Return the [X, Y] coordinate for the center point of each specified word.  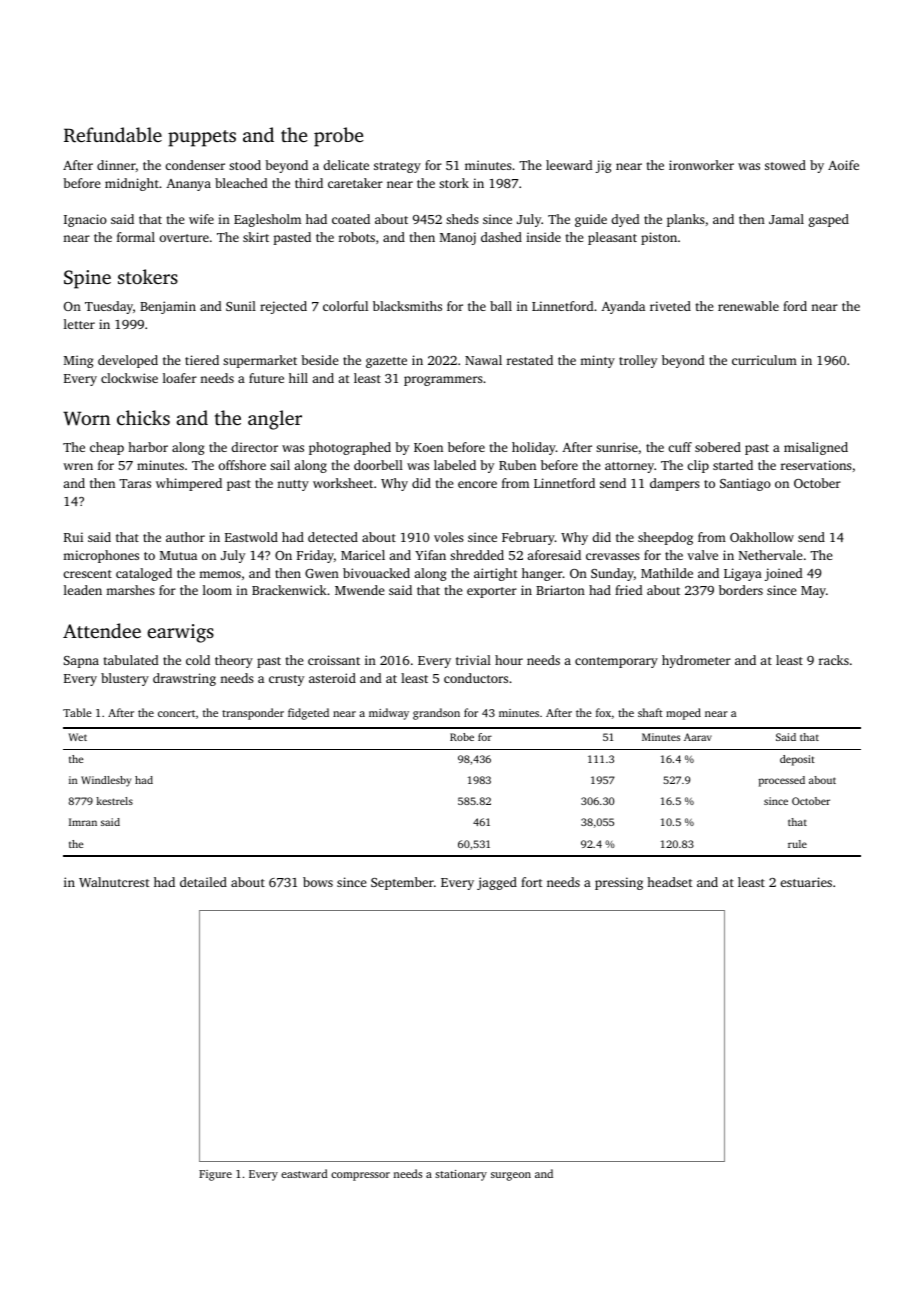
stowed [785, 165]
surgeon [511, 1176]
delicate [346, 165]
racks [834, 660]
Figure [215, 1175]
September [402, 883]
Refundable [113, 135]
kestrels [114, 801]
